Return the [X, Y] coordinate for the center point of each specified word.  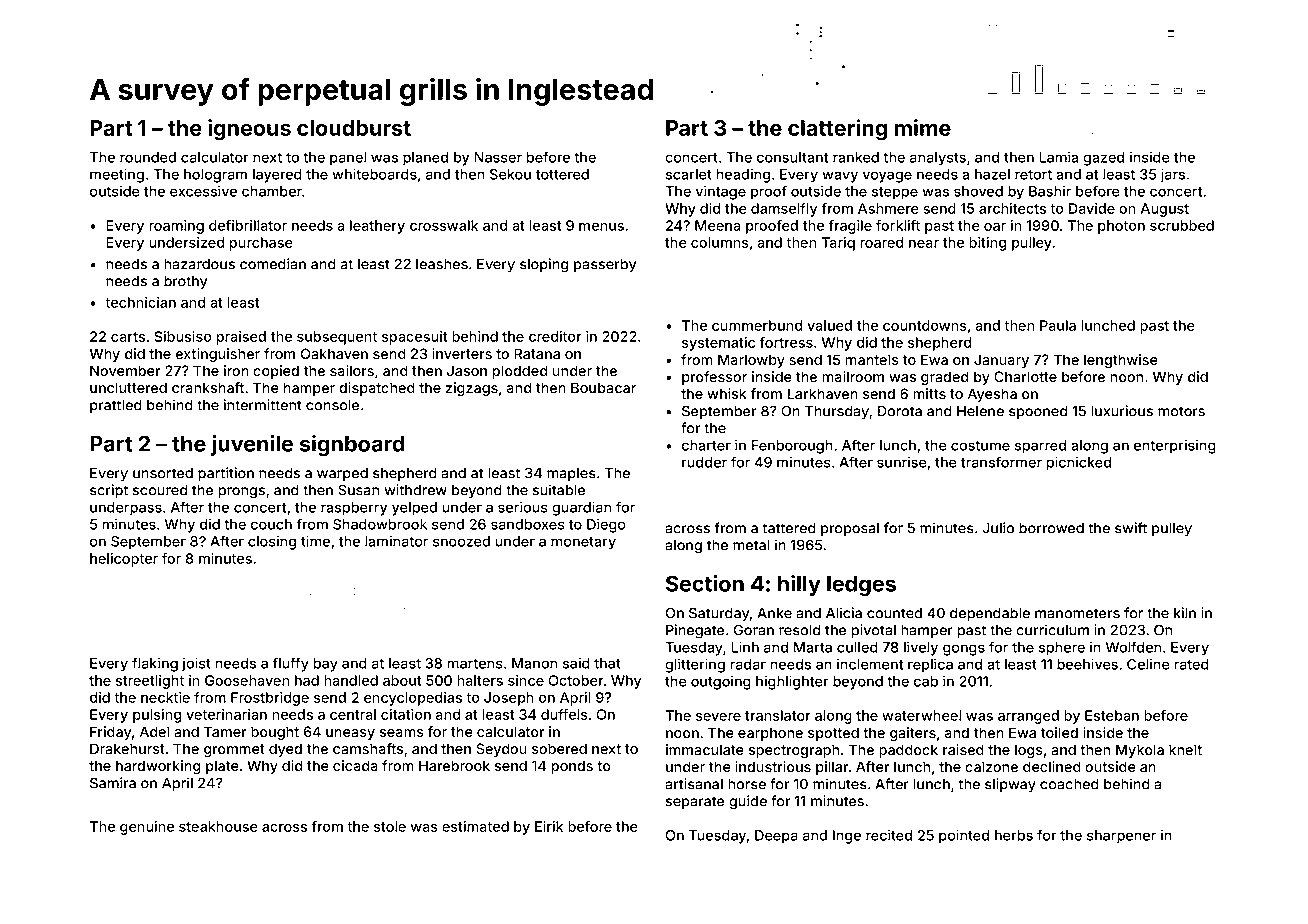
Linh [745, 647]
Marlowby [751, 361]
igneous [249, 130]
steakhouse [218, 826]
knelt [1185, 749]
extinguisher [218, 355]
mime [923, 127]
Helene [980, 411]
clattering [837, 130]
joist [196, 664]
